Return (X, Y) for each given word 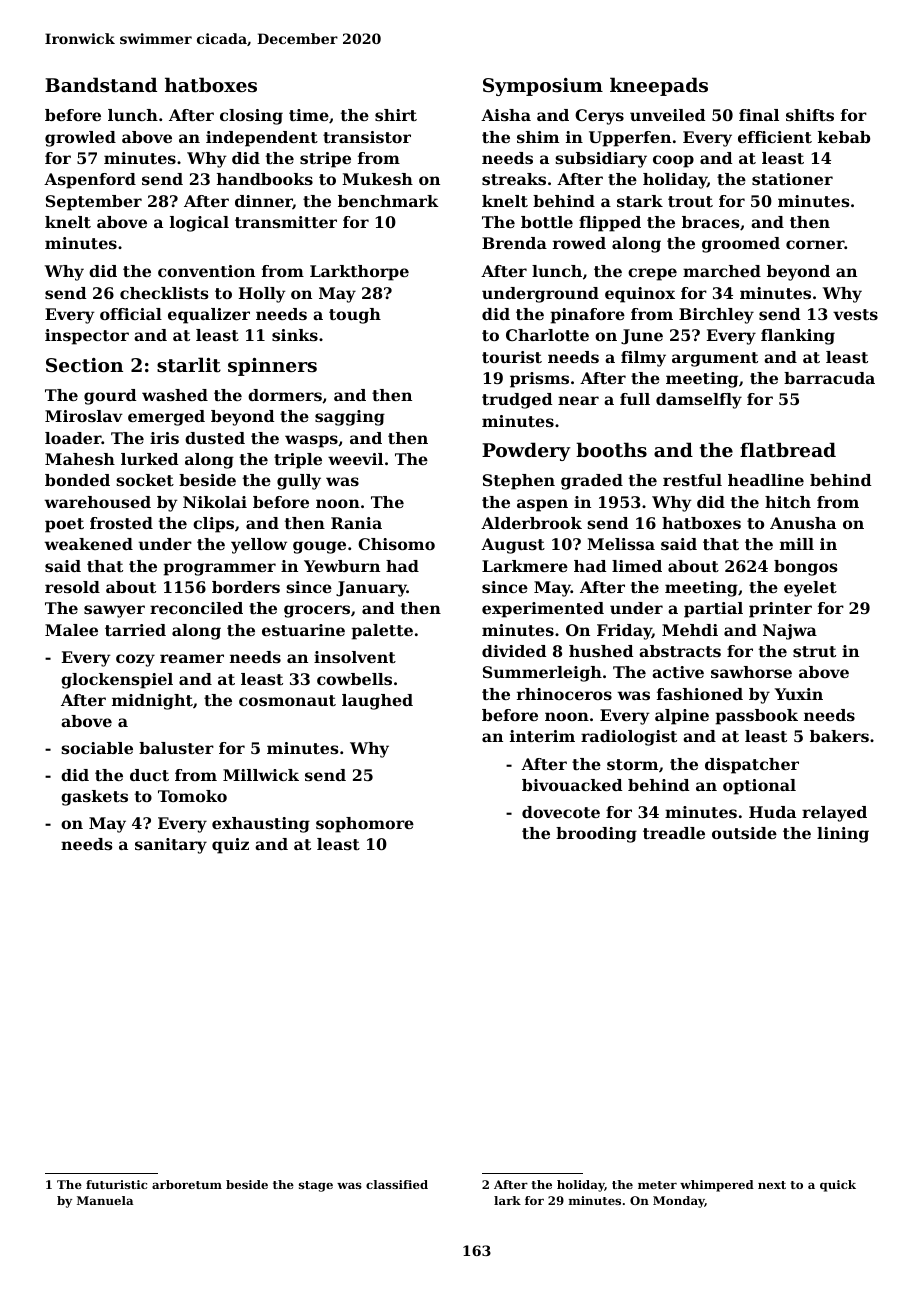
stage (316, 1186)
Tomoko (192, 796)
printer (780, 610)
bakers (839, 736)
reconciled (196, 608)
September (94, 203)
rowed (579, 243)
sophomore (365, 825)
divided (514, 651)
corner (815, 244)
